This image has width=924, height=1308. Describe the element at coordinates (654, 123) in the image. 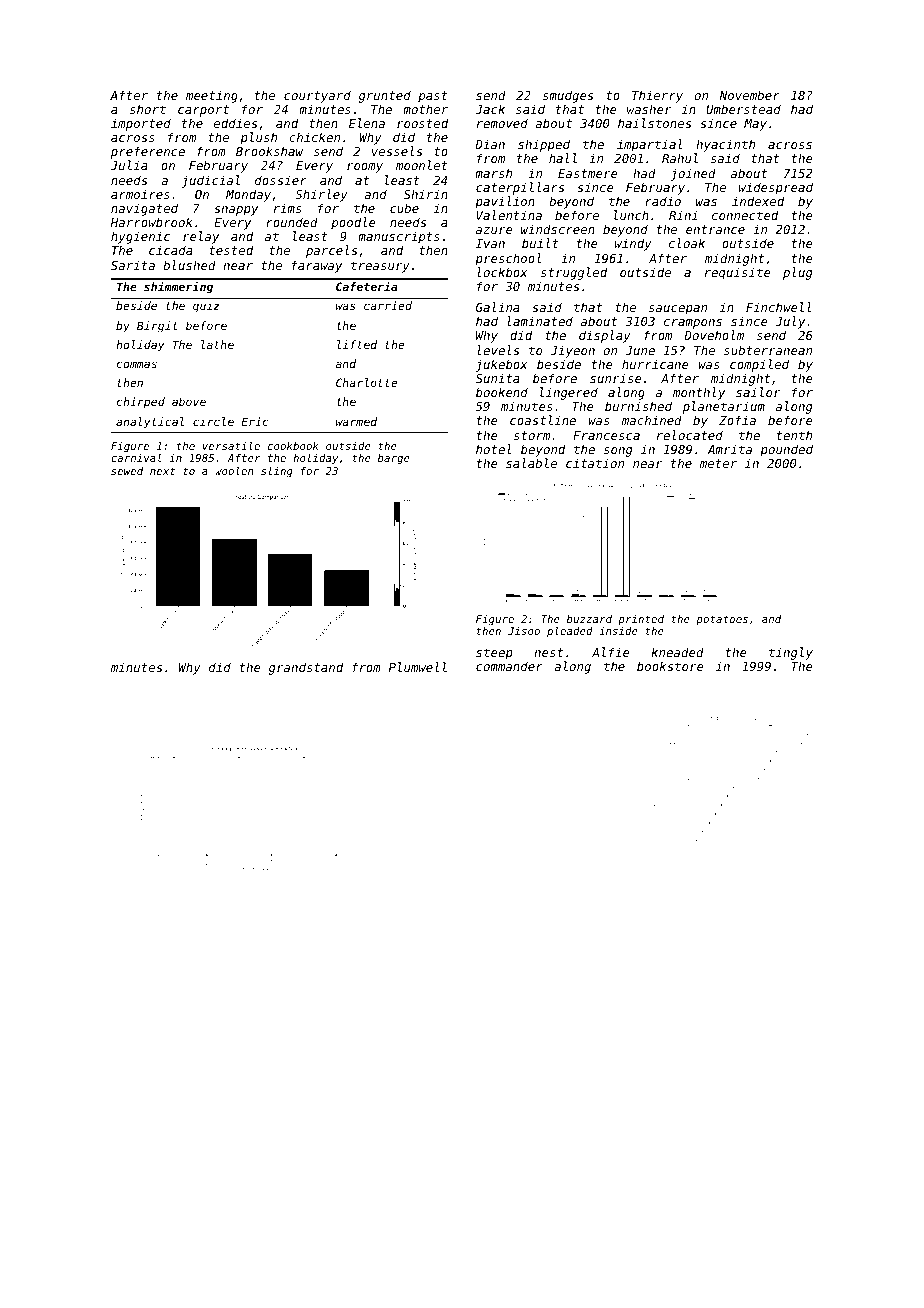

I see `hailstones` at that location.
